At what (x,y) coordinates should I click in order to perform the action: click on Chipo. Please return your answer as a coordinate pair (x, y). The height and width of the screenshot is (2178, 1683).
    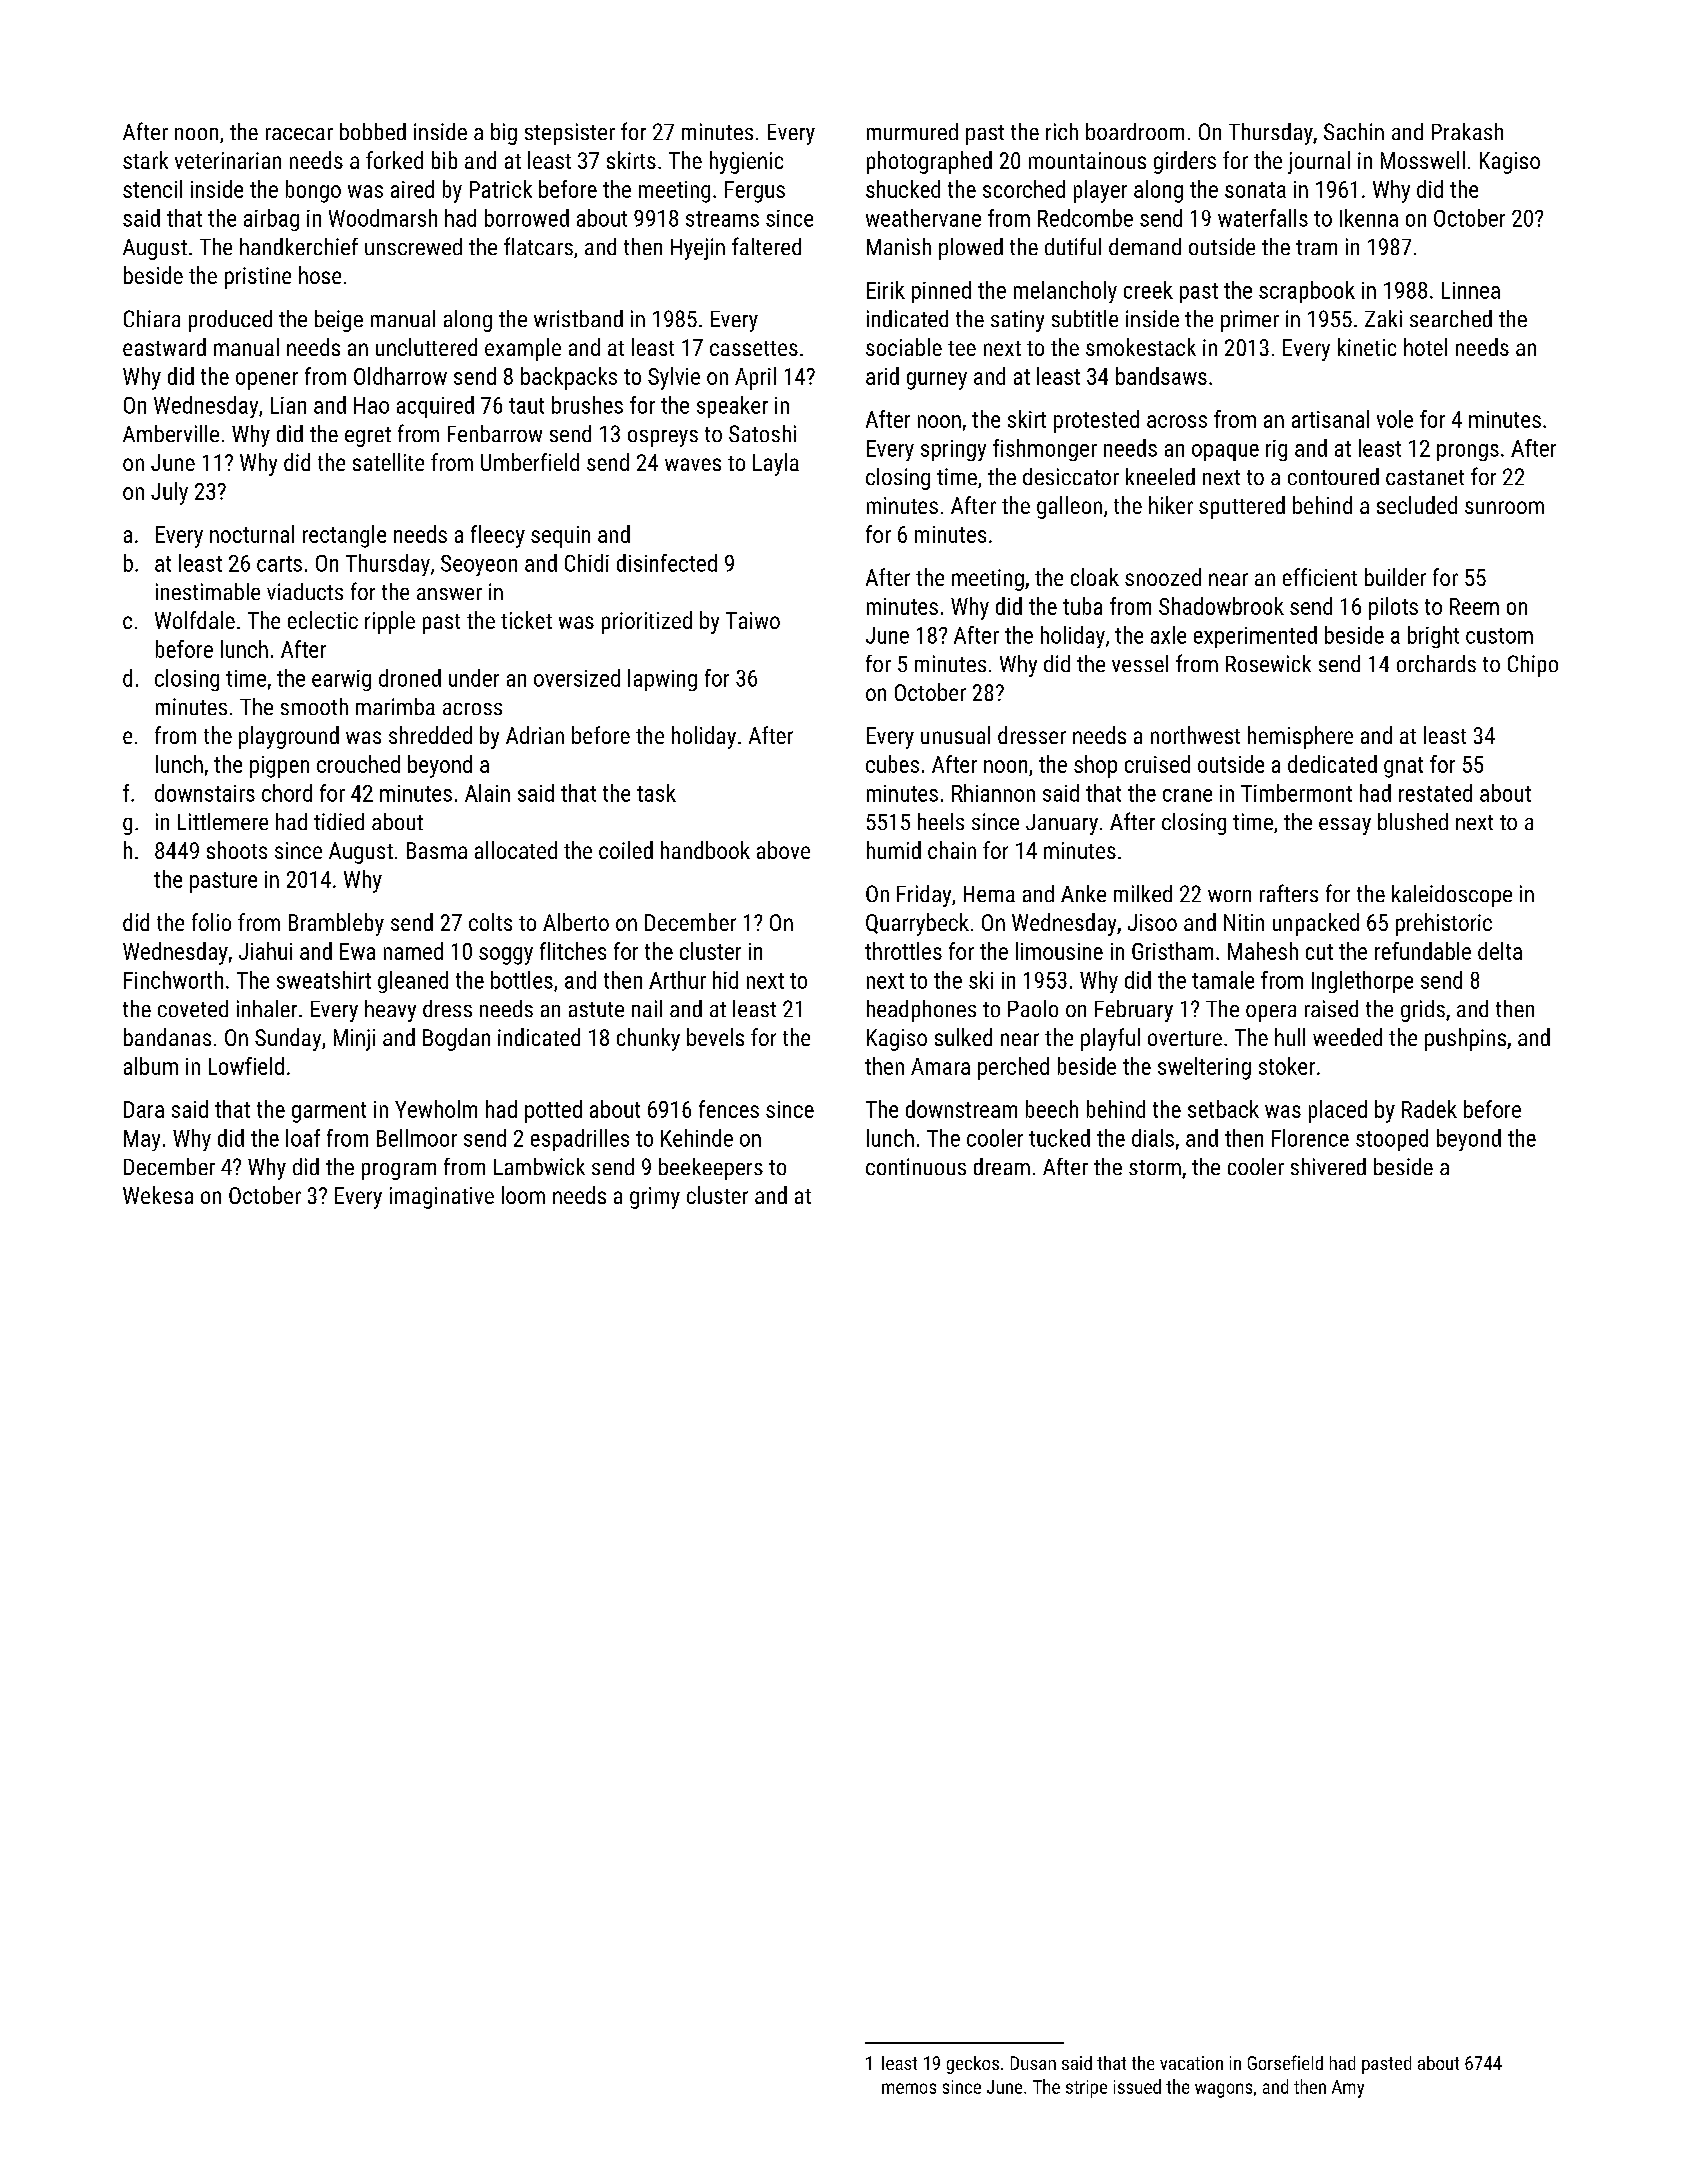
    Looking at the image, I should click on (1533, 666).
